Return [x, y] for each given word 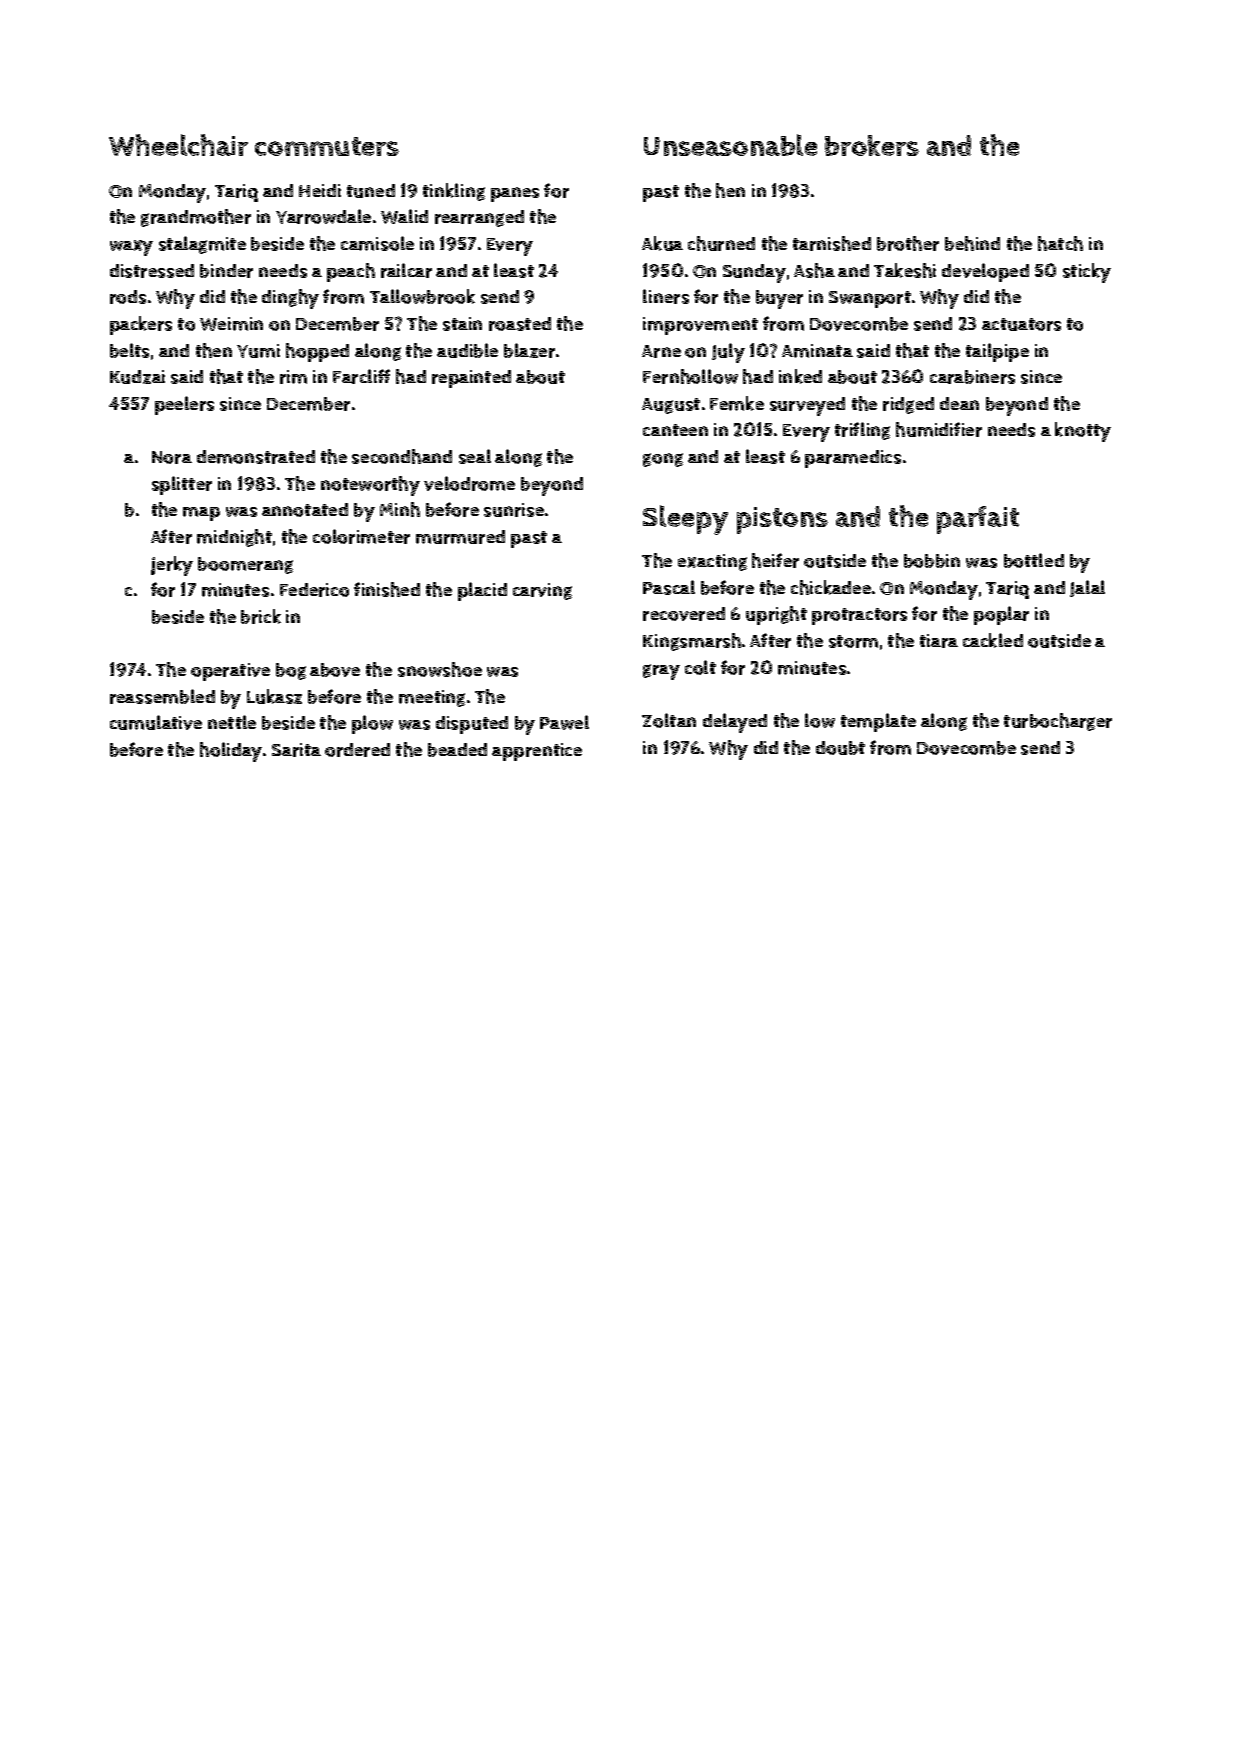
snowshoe [440, 669]
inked [800, 376]
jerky [172, 566]
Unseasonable [730, 145]
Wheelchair [178, 145]
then [214, 350]
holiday [231, 752]
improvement [700, 326]
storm [853, 641]
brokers [872, 145]
